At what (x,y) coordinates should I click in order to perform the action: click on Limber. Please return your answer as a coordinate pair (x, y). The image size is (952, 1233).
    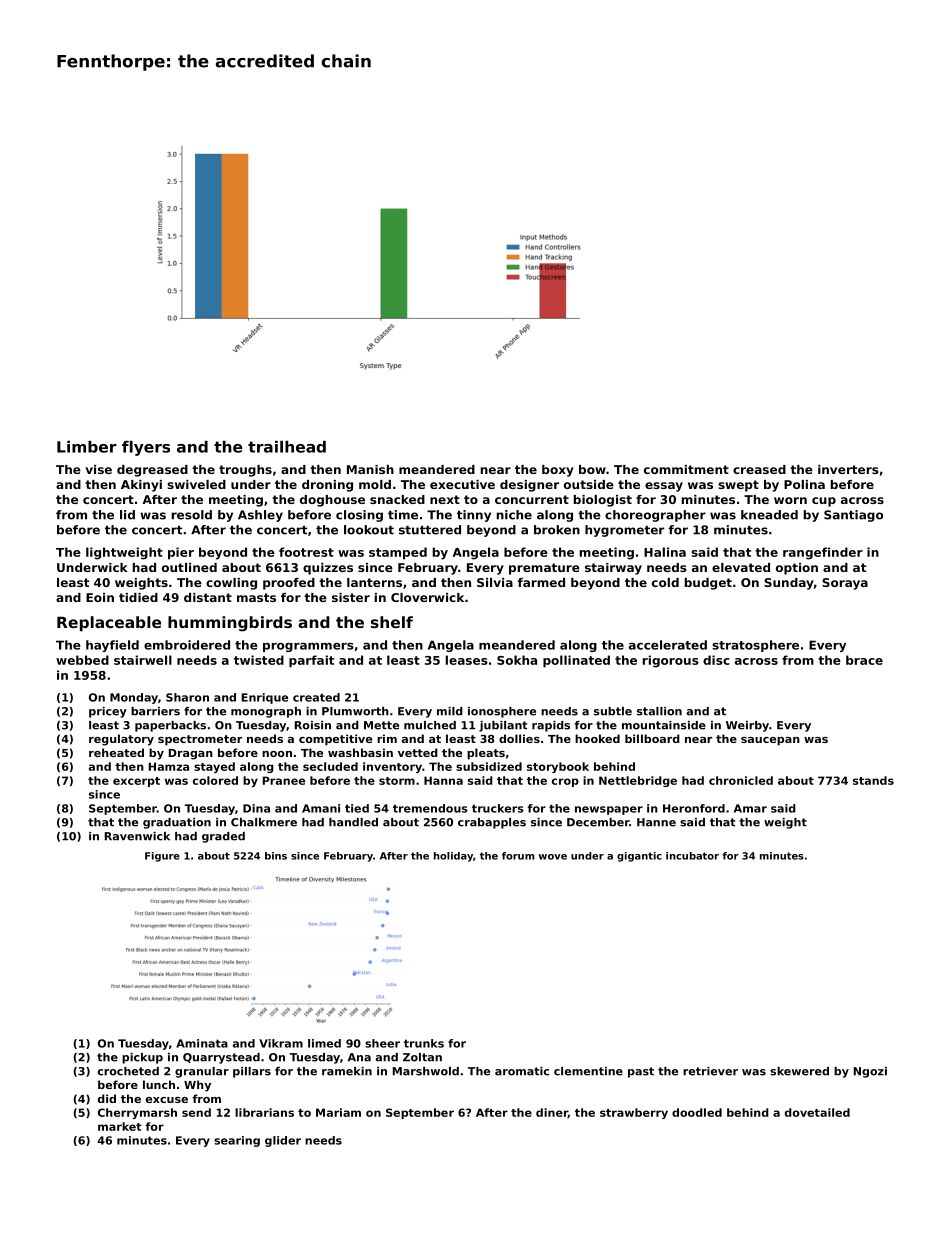
    Looking at the image, I should click on (87, 447).
